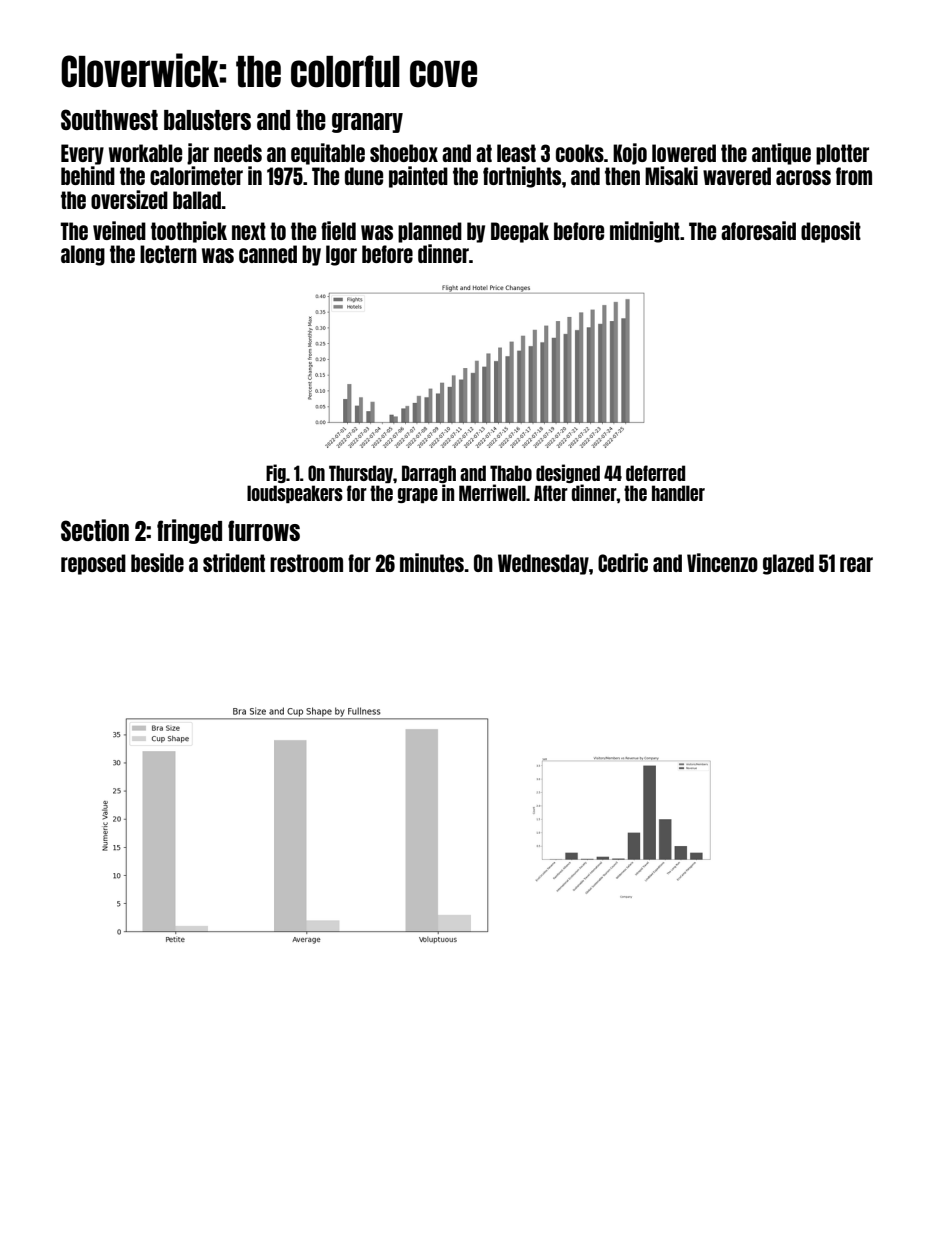 This screenshot has height=1233, width=952. Describe the element at coordinates (295, 494) in the screenshot. I see `loudspeakers` at that location.
